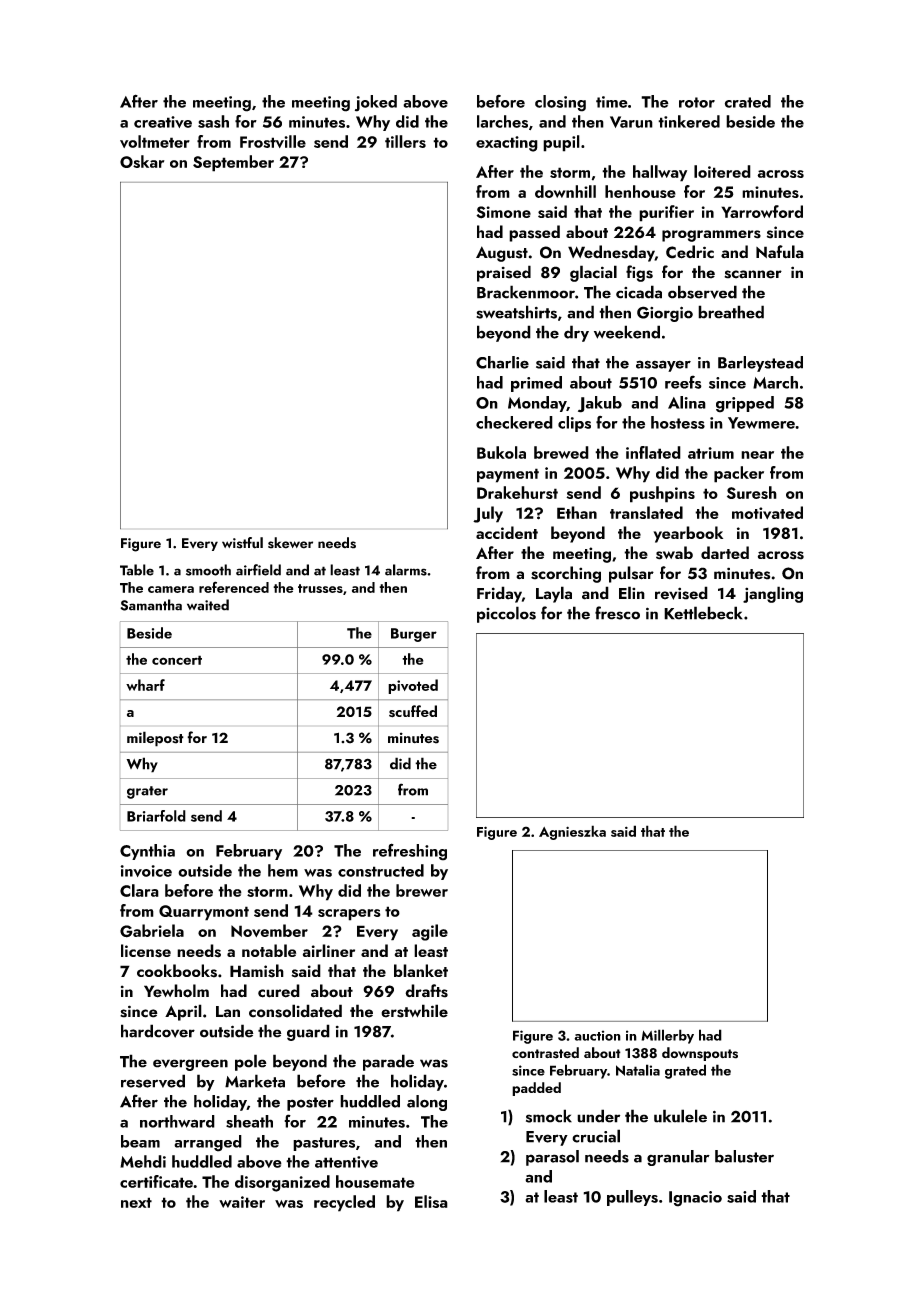  Describe the element at coordinates (697, 102) in the image. I see `rotor` at that location.
